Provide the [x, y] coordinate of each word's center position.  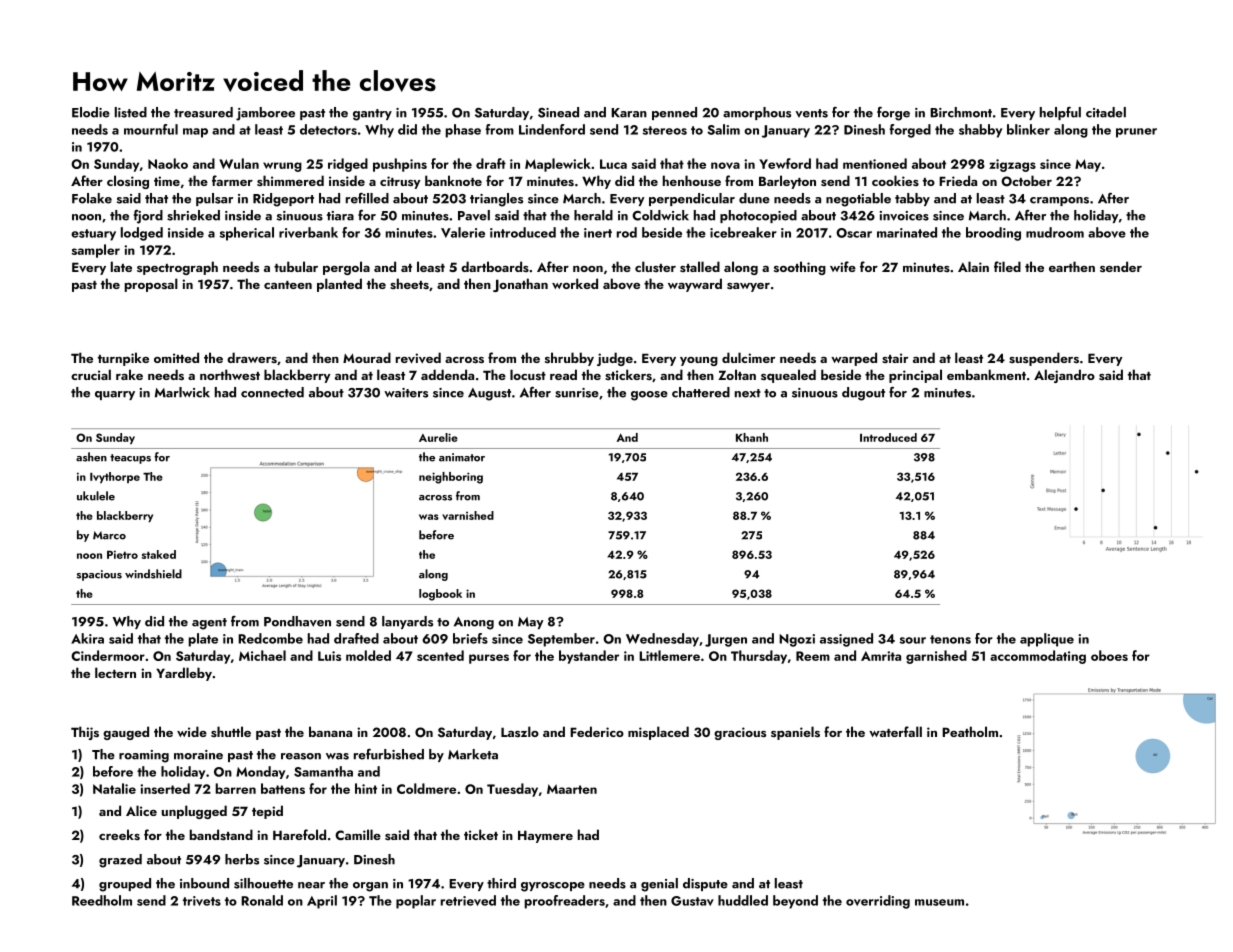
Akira [87, 638]
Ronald [262, 900]
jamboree [265, 114]
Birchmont [961, 112]
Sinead [558, 112]
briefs [470, 638]
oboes [1109, 655]
